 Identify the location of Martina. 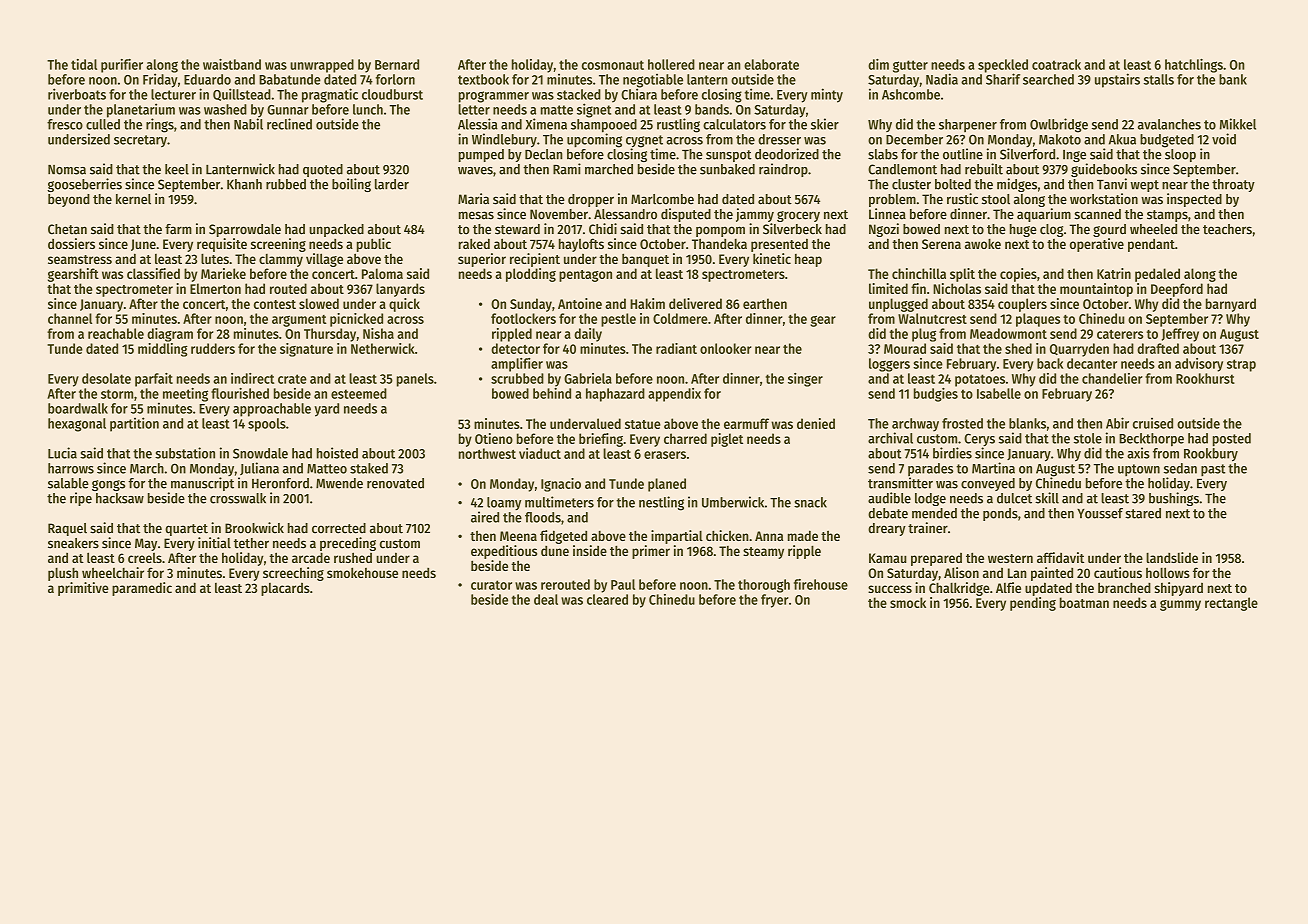
(993, 468).
